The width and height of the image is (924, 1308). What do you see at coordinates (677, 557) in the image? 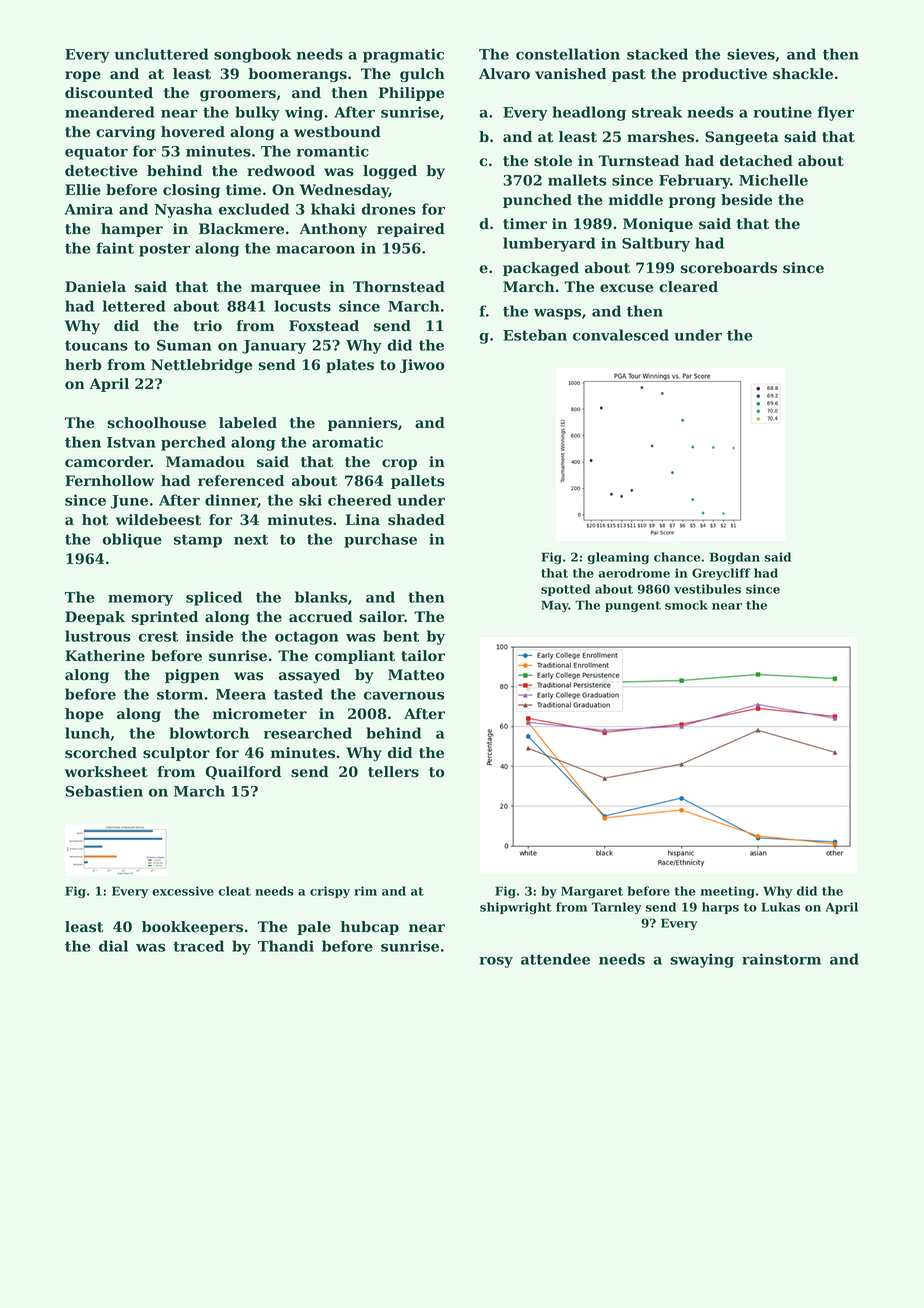
I see `chance` at bounding box center [677, 557].
